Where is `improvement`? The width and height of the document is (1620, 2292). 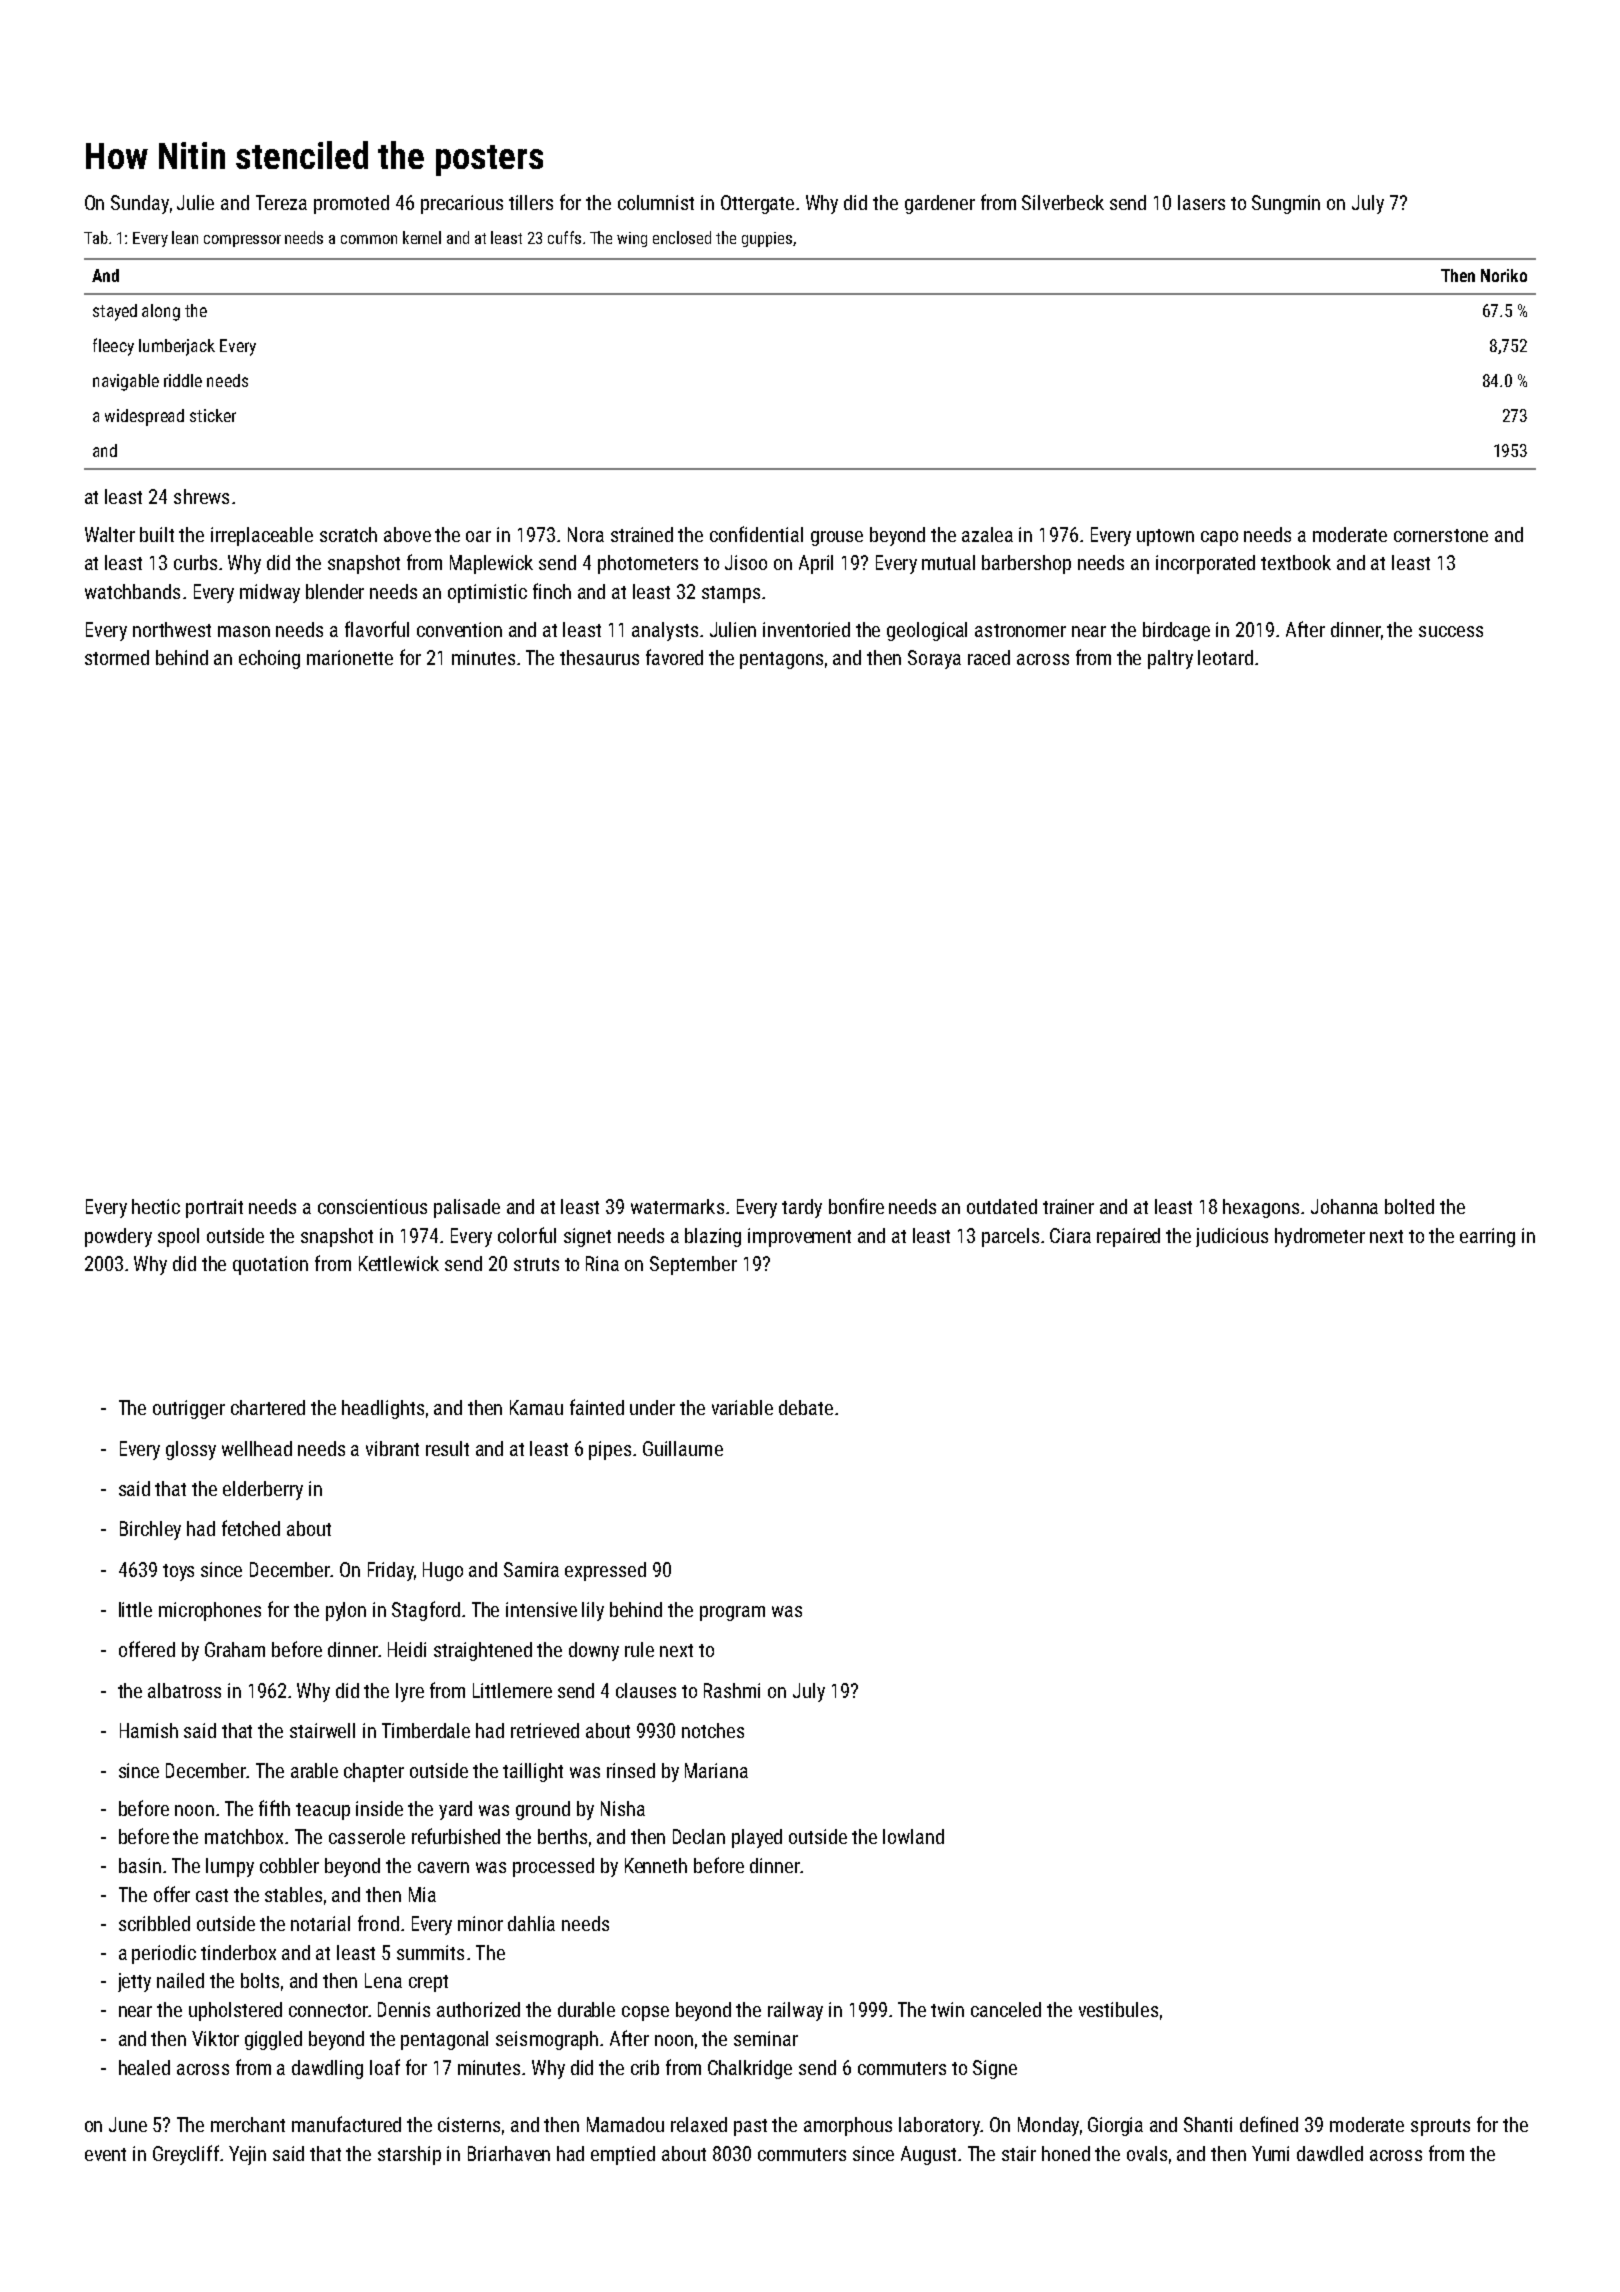 improvement is located at coordinates (799, 1237).
